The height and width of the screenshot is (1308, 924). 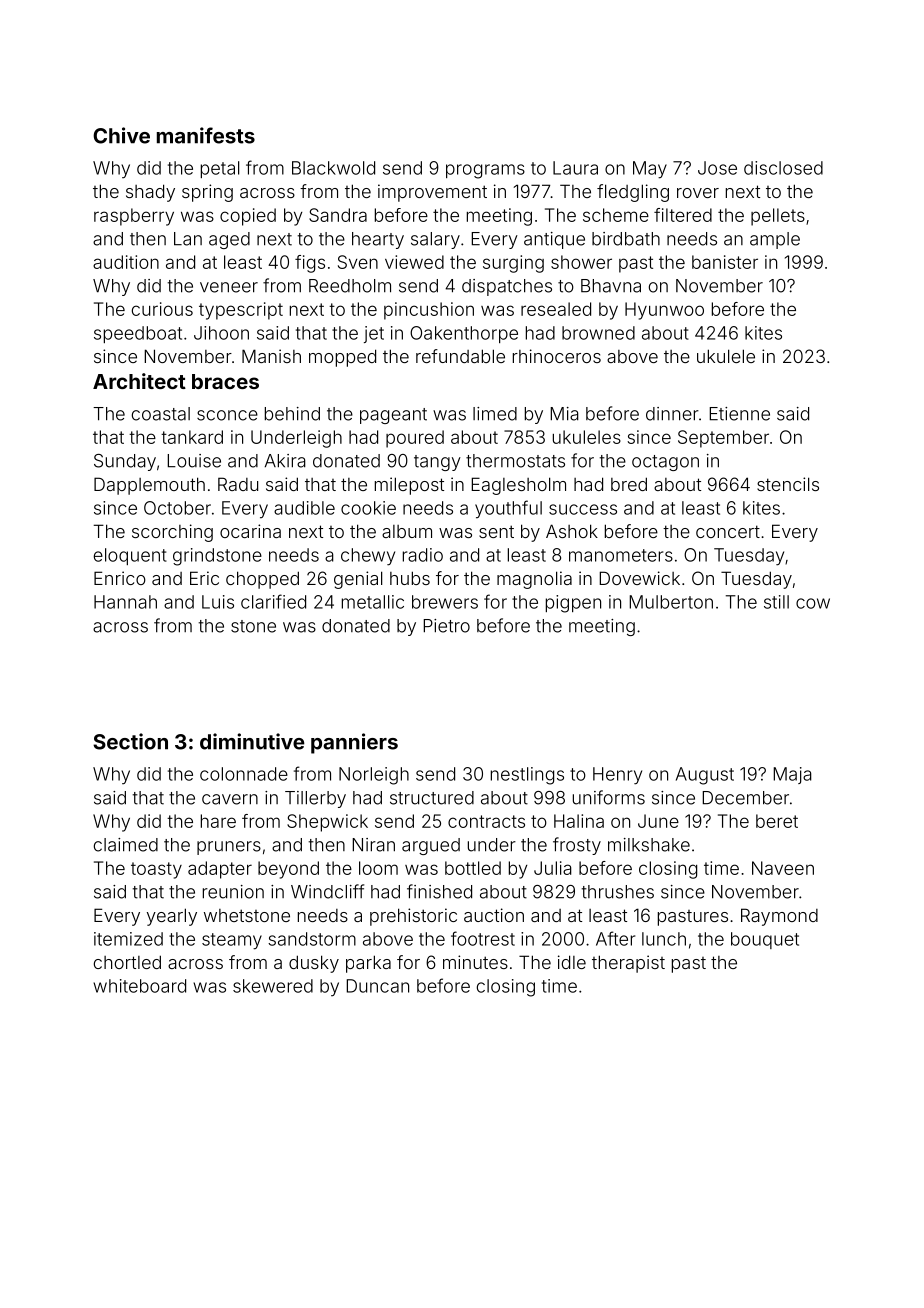 I want to click on December, so click(x=745, y=798).
